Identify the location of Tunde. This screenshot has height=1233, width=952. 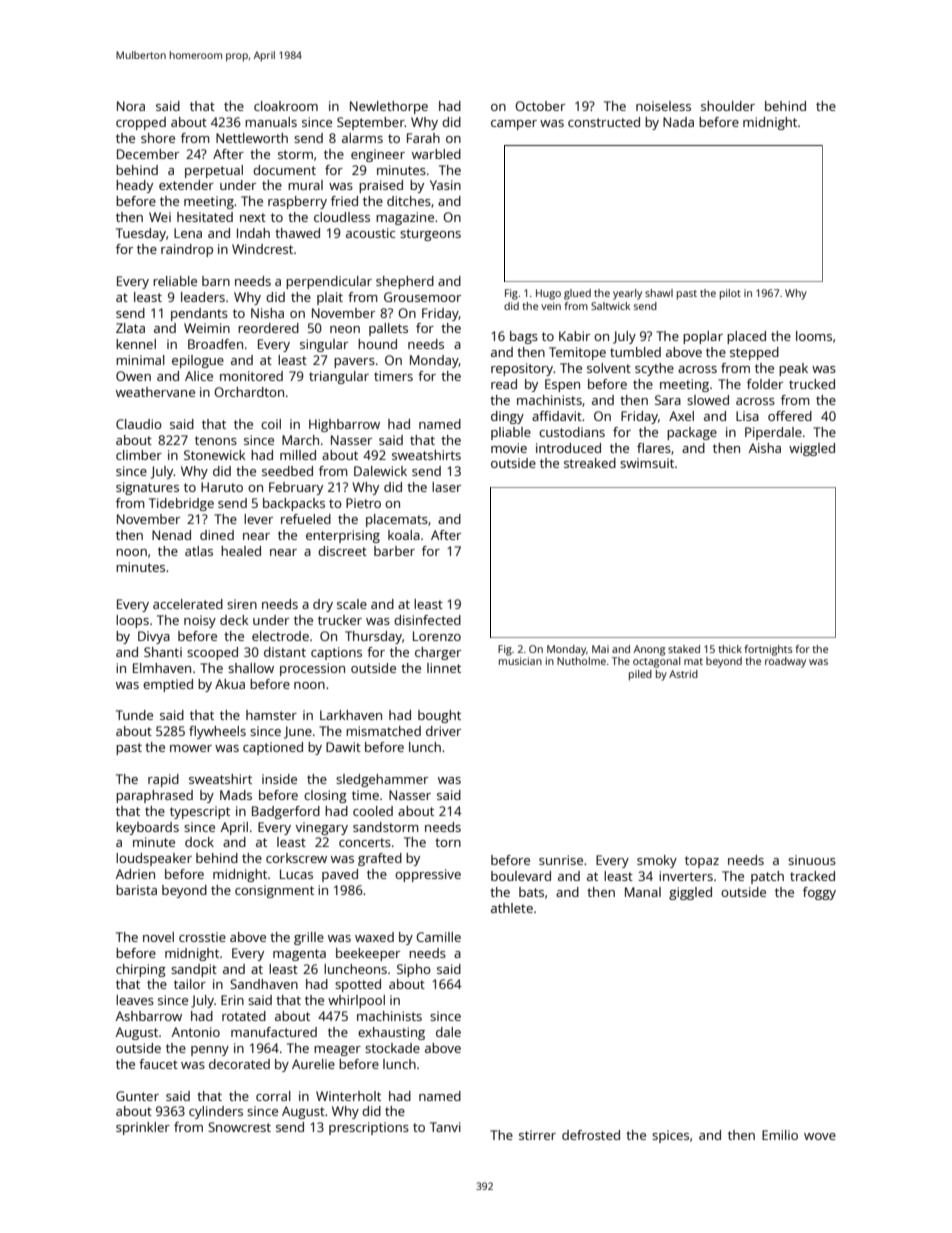
(134, 715).
